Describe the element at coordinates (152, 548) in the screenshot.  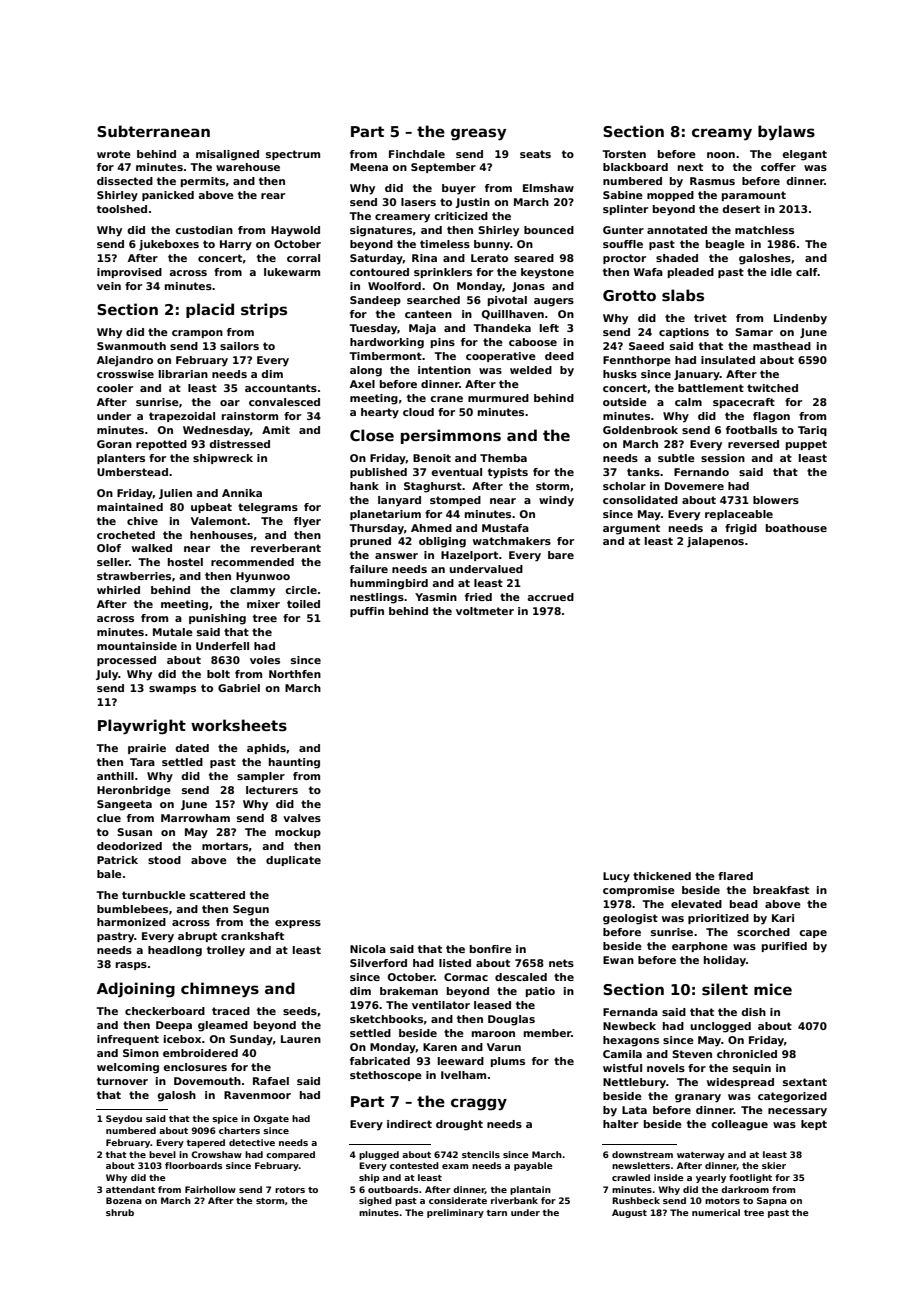
I see `walked` at that location.
